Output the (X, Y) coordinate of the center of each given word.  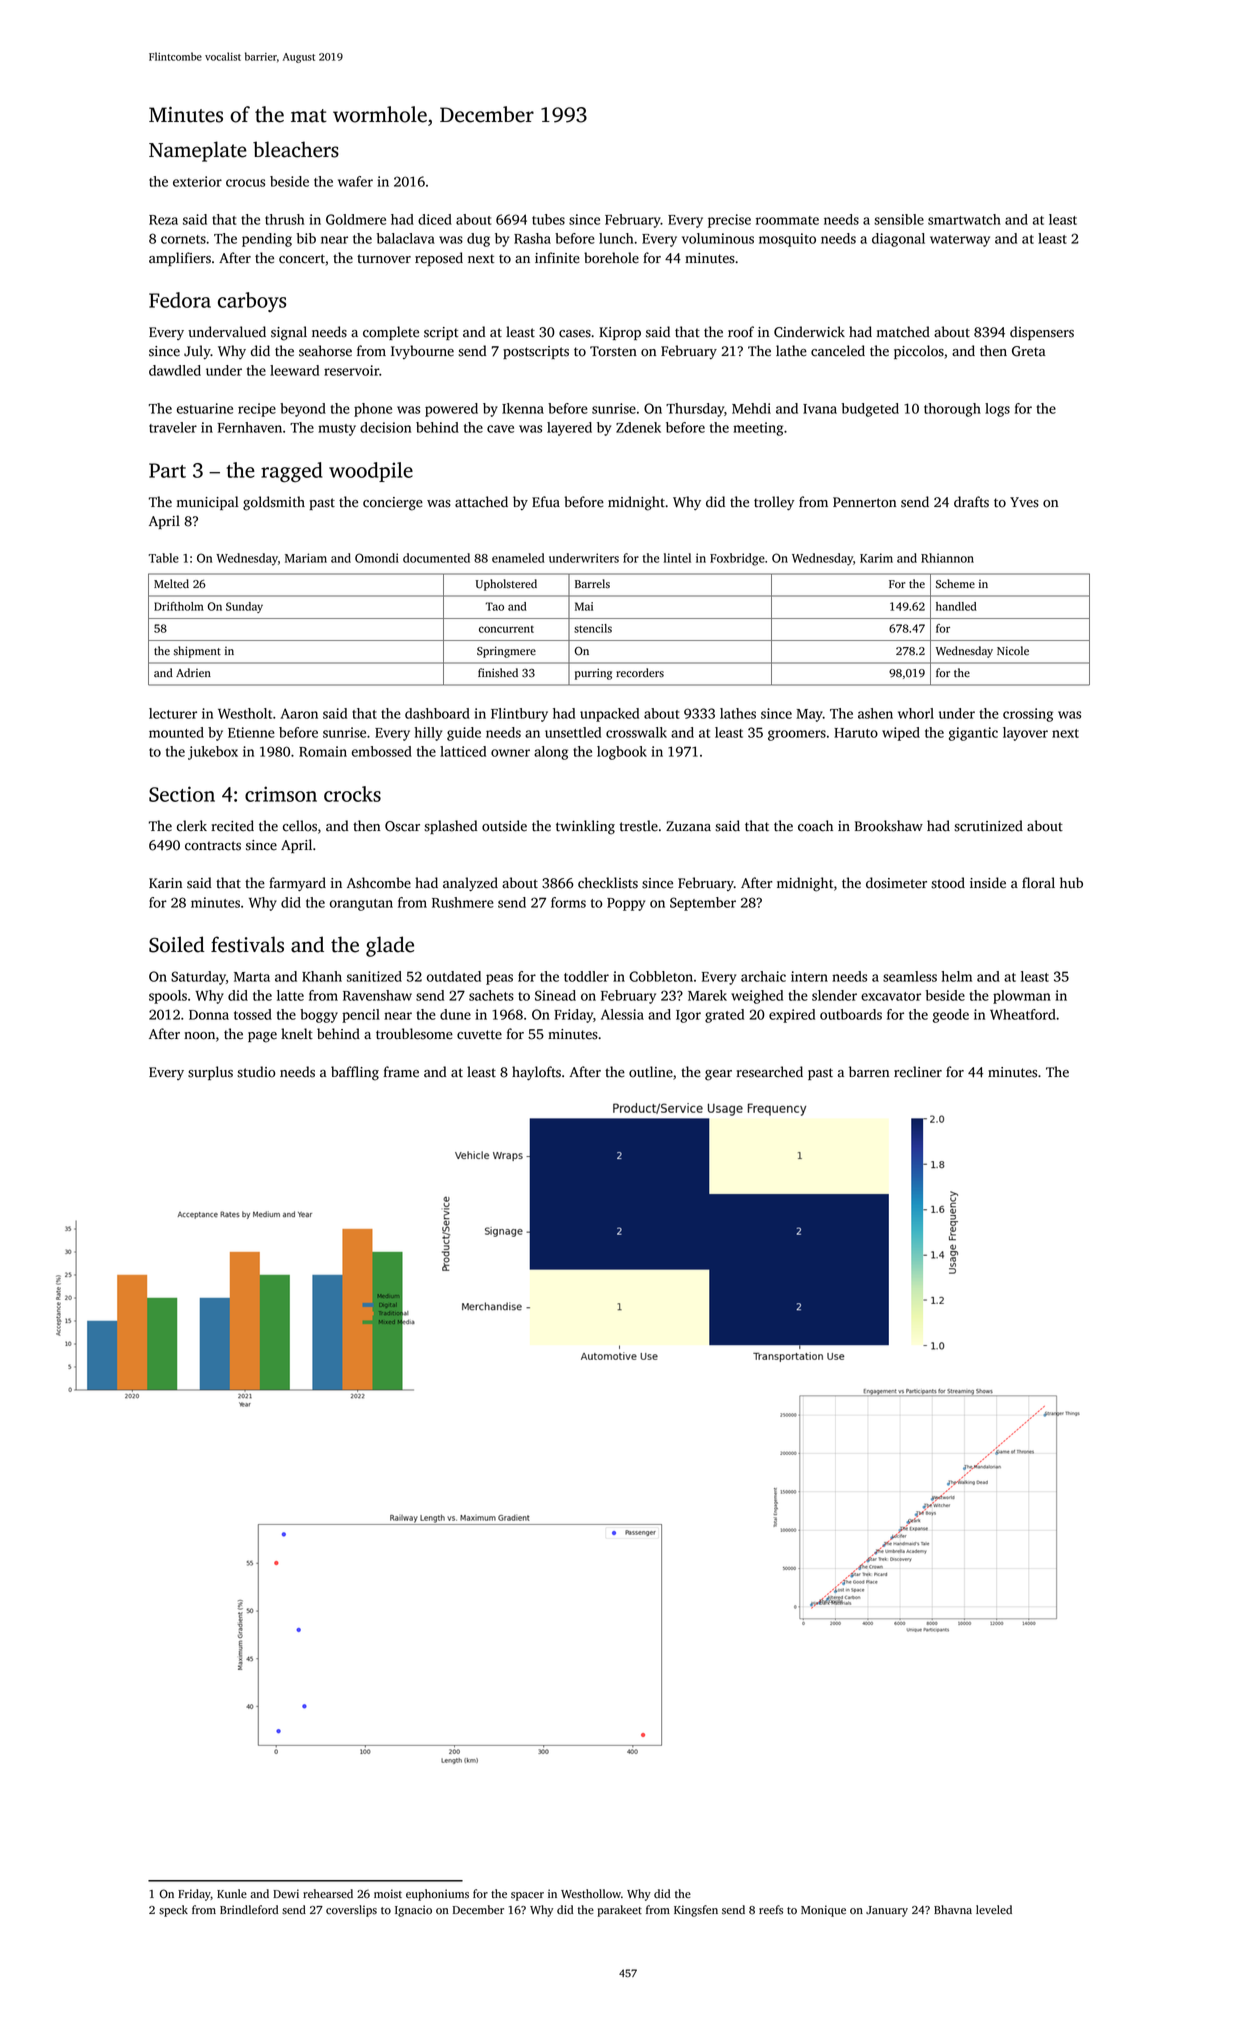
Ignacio (413, 1911)
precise (729, 221)
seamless (910, 976)
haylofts (536, 1073)
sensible (899, 219)
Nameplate (198, 151)
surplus (210, 1073)
